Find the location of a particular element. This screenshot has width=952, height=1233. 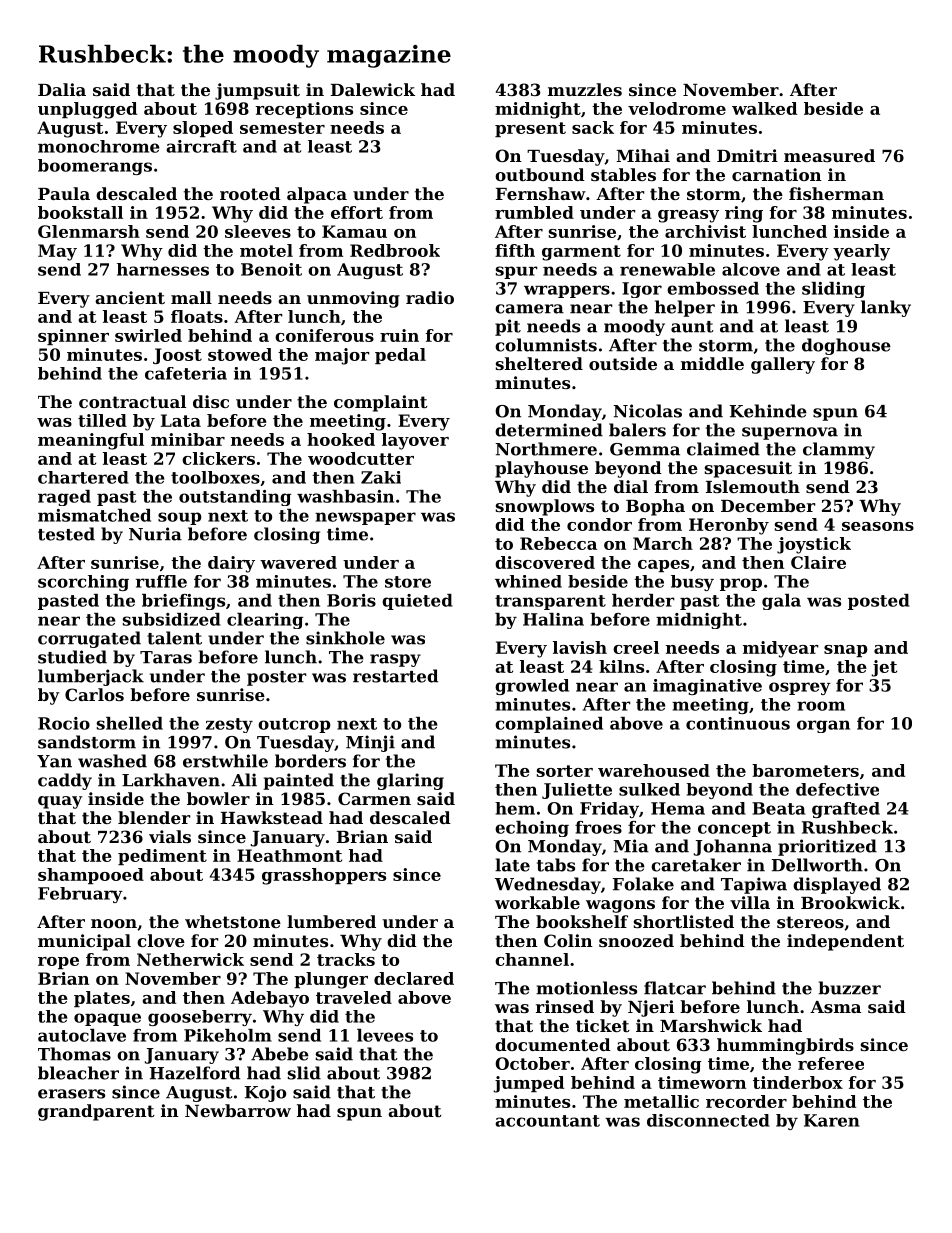

accountant is located at coordinates (547, 1121).
